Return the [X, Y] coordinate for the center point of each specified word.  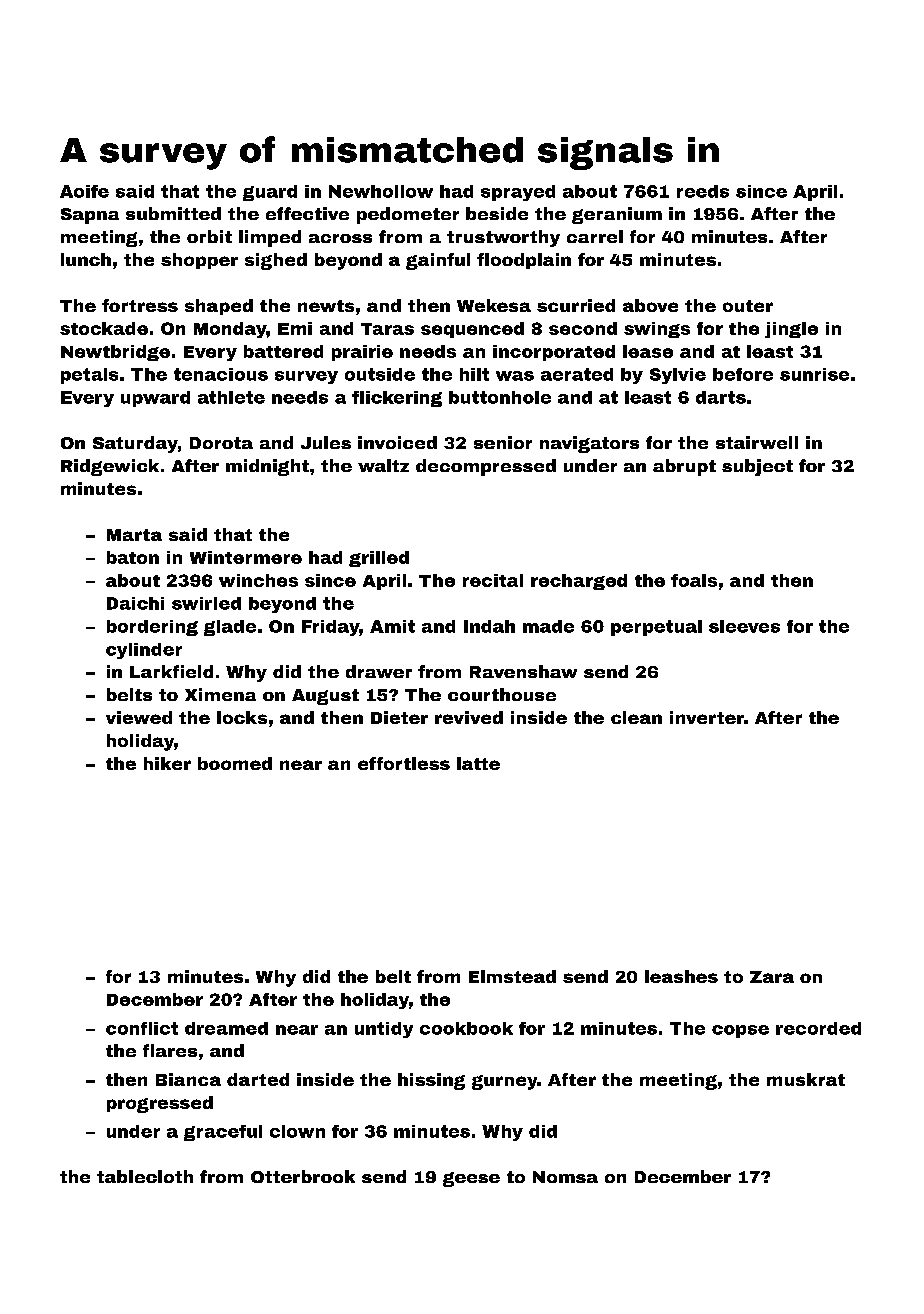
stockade [104, 328]
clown [297, 1131]
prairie [362, 353]
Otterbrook [303, 1176]
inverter [707, 717]
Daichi [135, 603]
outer [748, 306]
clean [636, 717]
